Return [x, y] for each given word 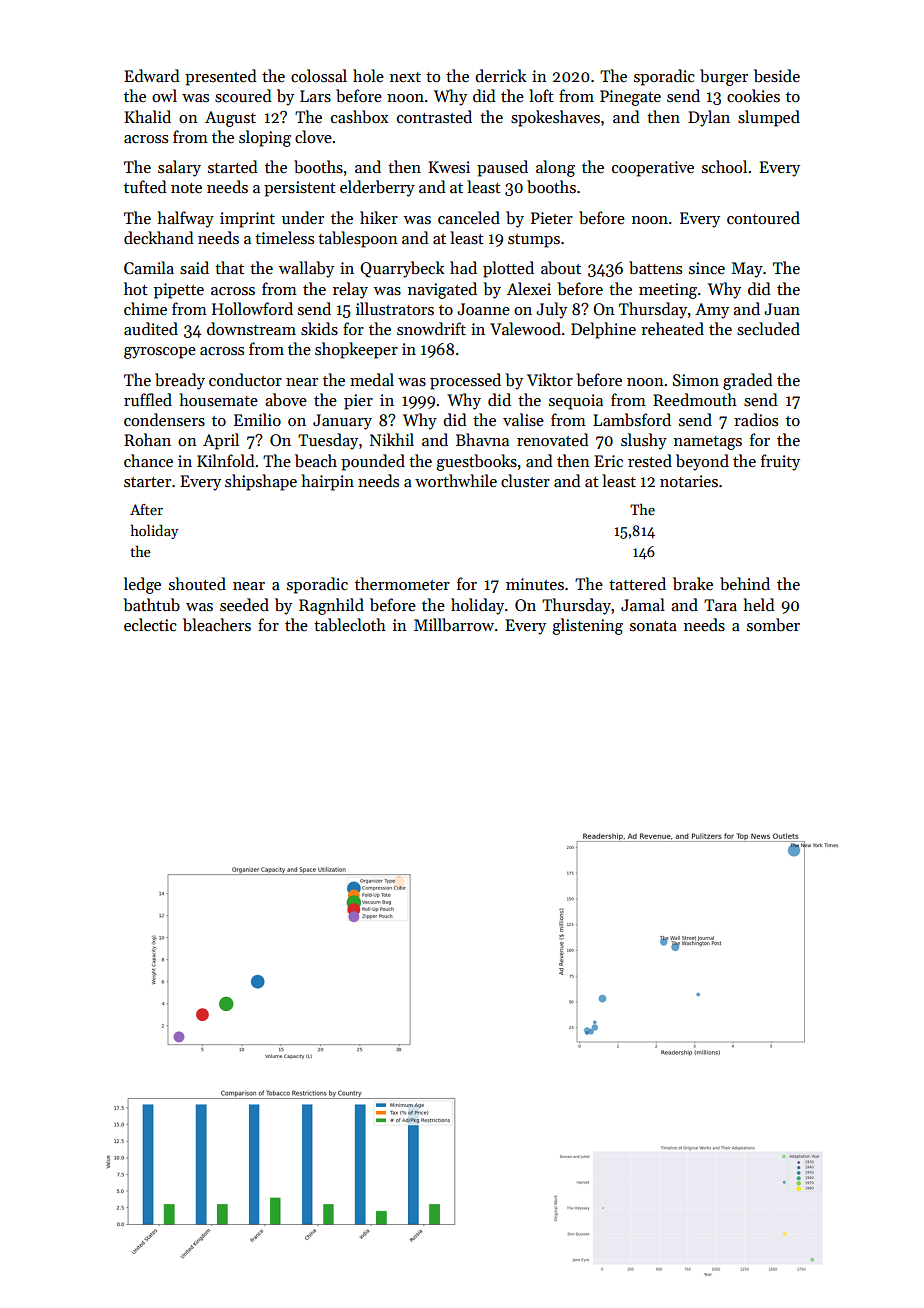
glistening [587, 626]
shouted [197, 583]
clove [313, 136]
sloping [265, 138]
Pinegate [630, 98]
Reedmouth [695, 399]
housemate [218, 400]
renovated [553, 439]
